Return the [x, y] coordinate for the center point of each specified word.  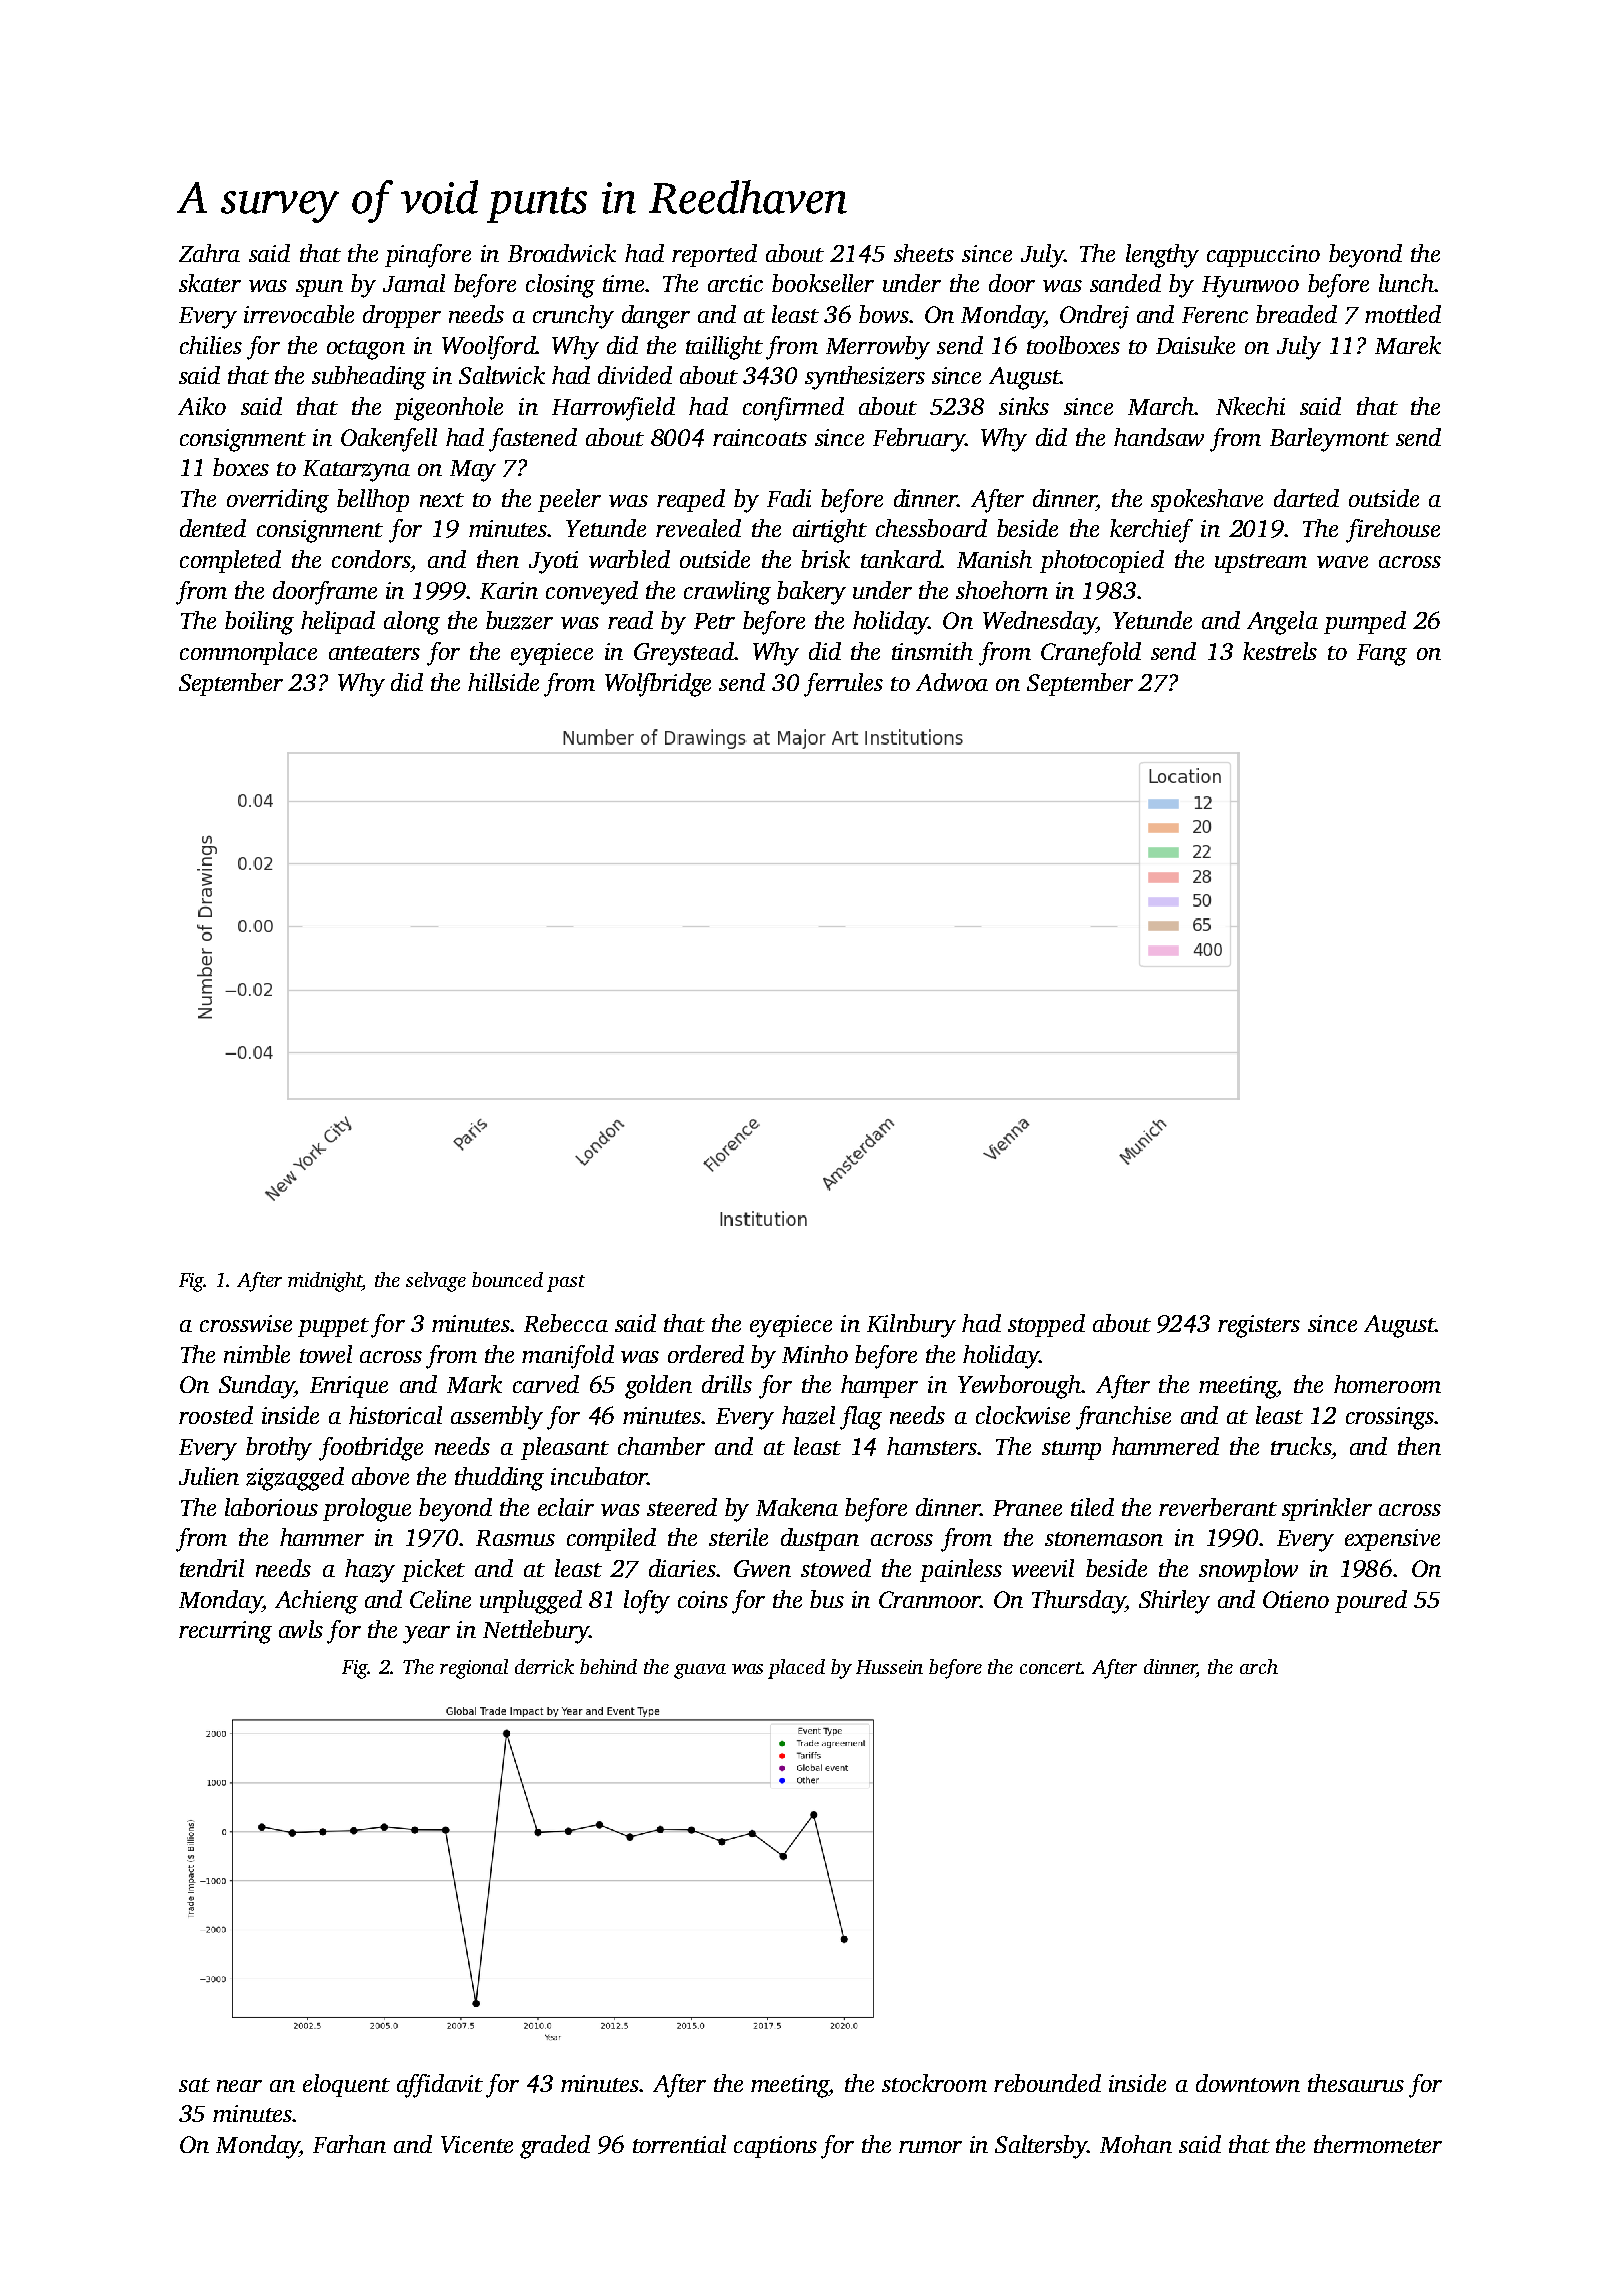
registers [1259, 1326]
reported [714, 255]
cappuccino [1263, 256]
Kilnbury [911, 1326]
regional [474, 1669]
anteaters [374, 653]
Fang [1382, 655]
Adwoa [952, 682]
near [239, 2086]
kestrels [1280, 651]
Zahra [209, 253]
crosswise [246, 1323]
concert [1051, 1668]
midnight [325, 1282]
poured [1371, 1601]
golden [658, 1387]
